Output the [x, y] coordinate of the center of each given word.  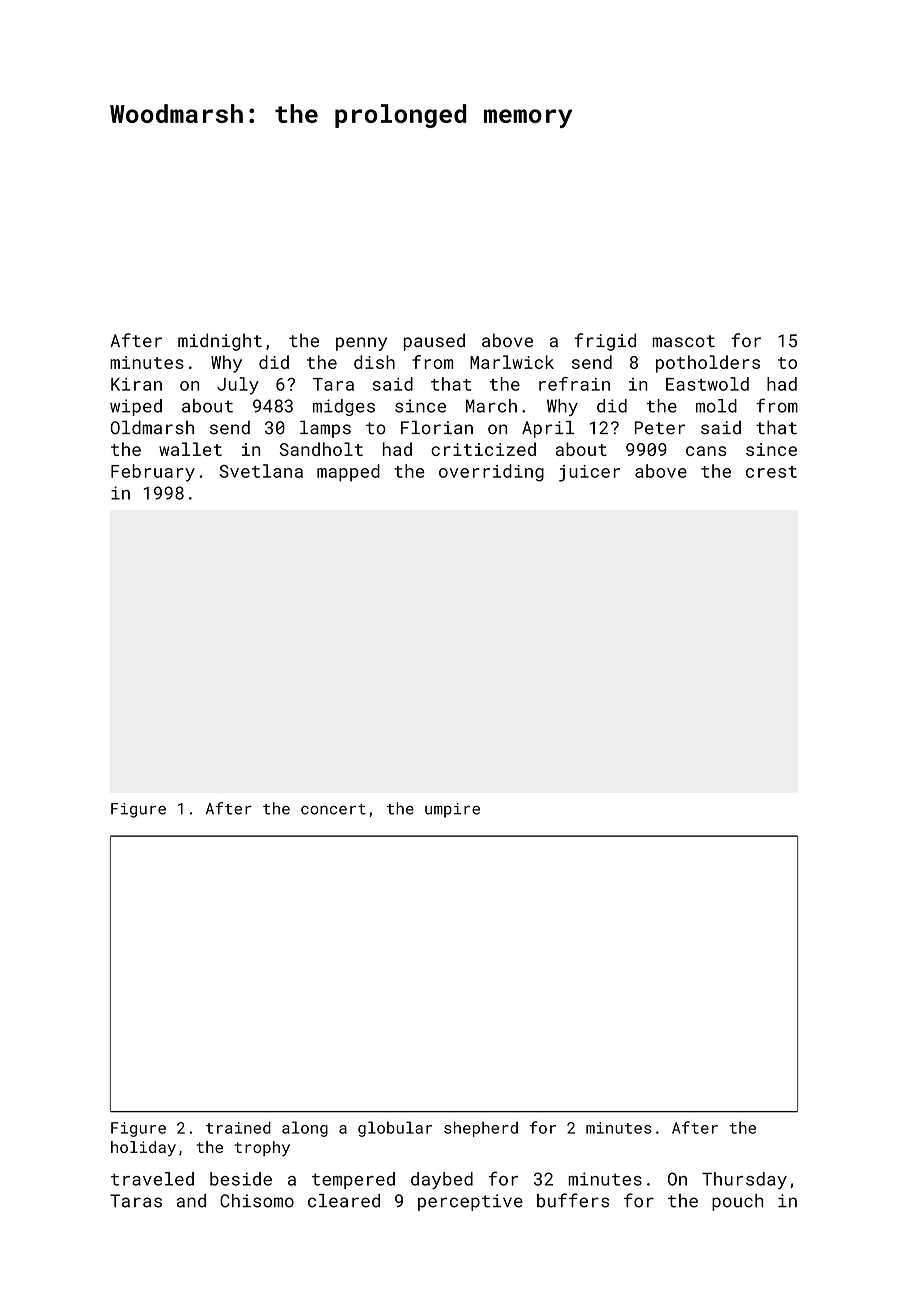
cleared [344, 1201]
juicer [589, 473]
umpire [452, 810]
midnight [220, 342]
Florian [437, 427]
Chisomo [257, 1201]
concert [333, 809]
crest [771, 472]
